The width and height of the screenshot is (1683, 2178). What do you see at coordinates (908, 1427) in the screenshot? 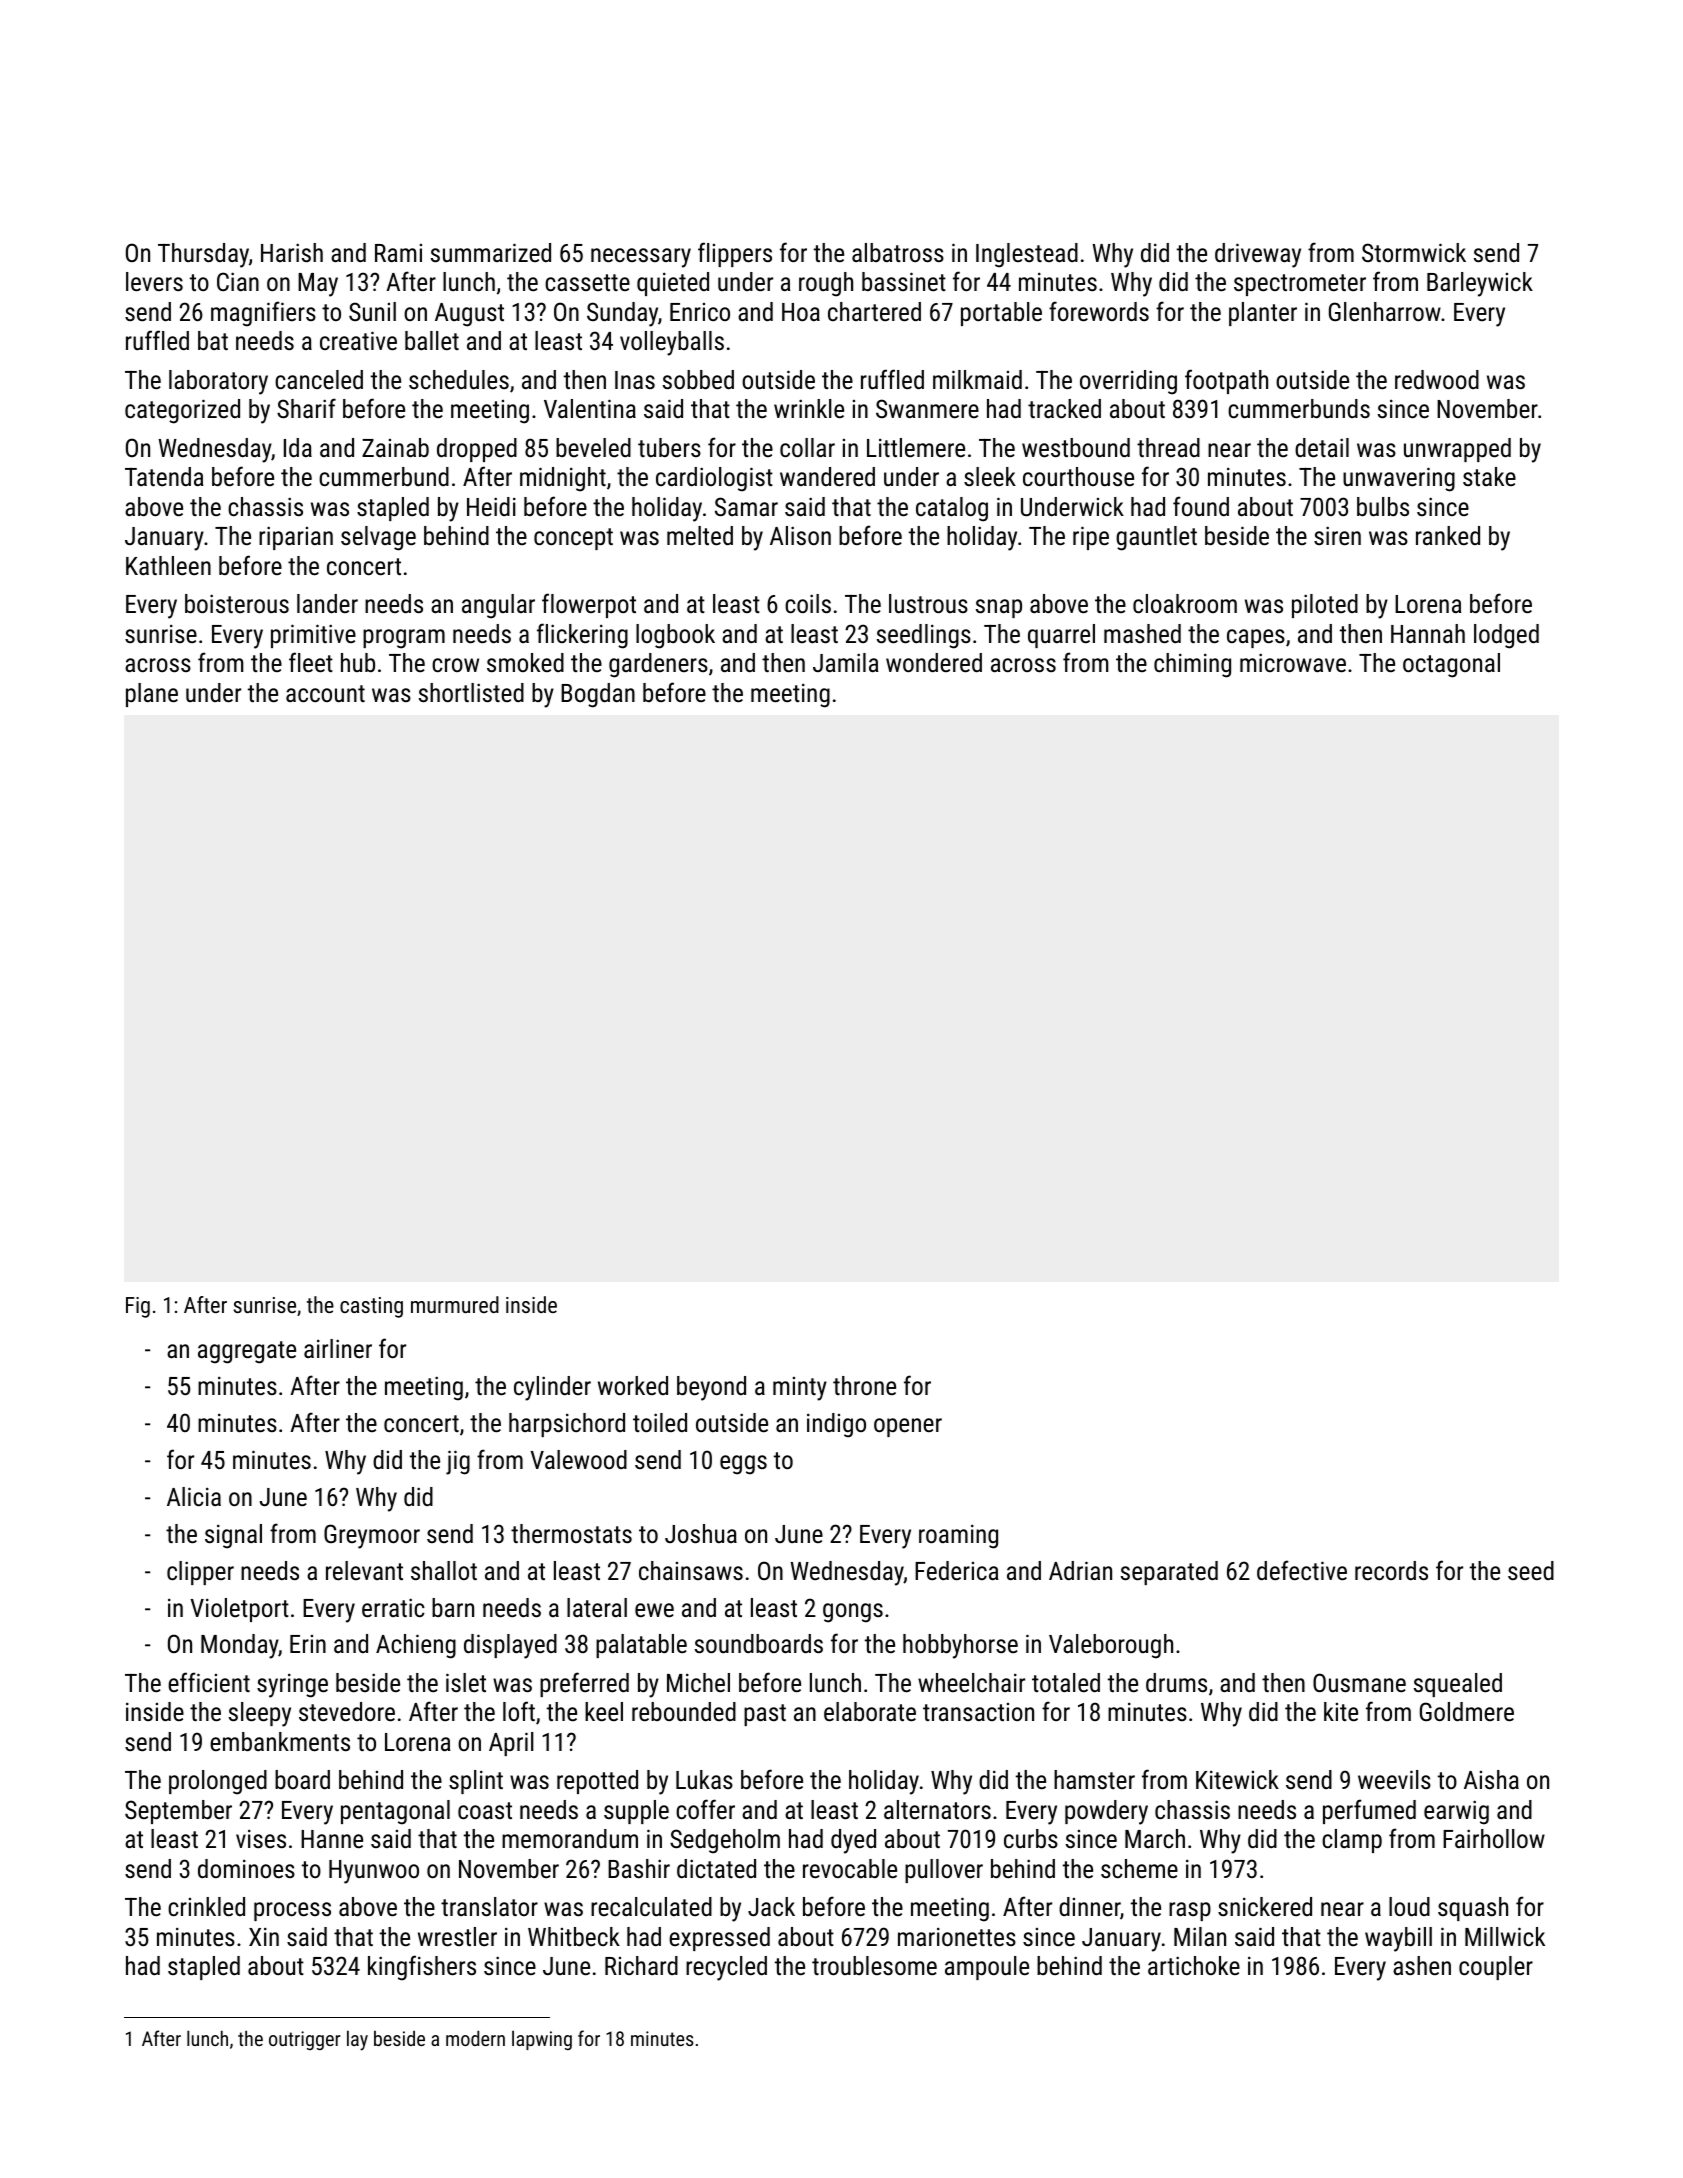
I see `opener` at bounding box center [908, 1427].
